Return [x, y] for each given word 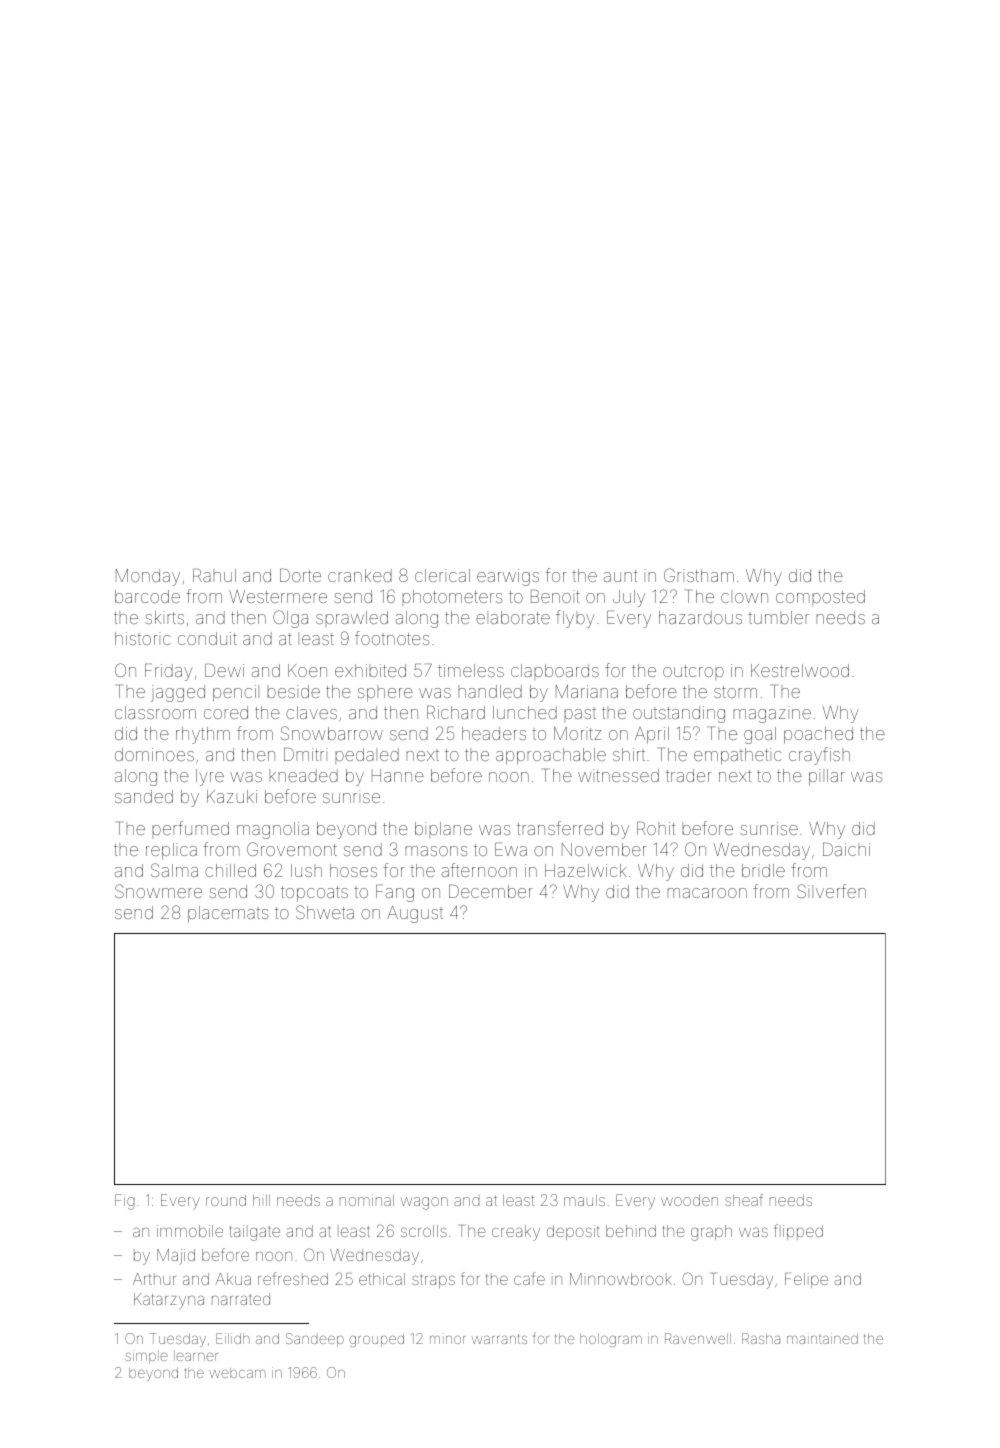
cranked [360, 575]
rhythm [203, 735]
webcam [237, 1372]
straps [433, 1281]
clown [744, 596]
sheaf [744, 1200]
